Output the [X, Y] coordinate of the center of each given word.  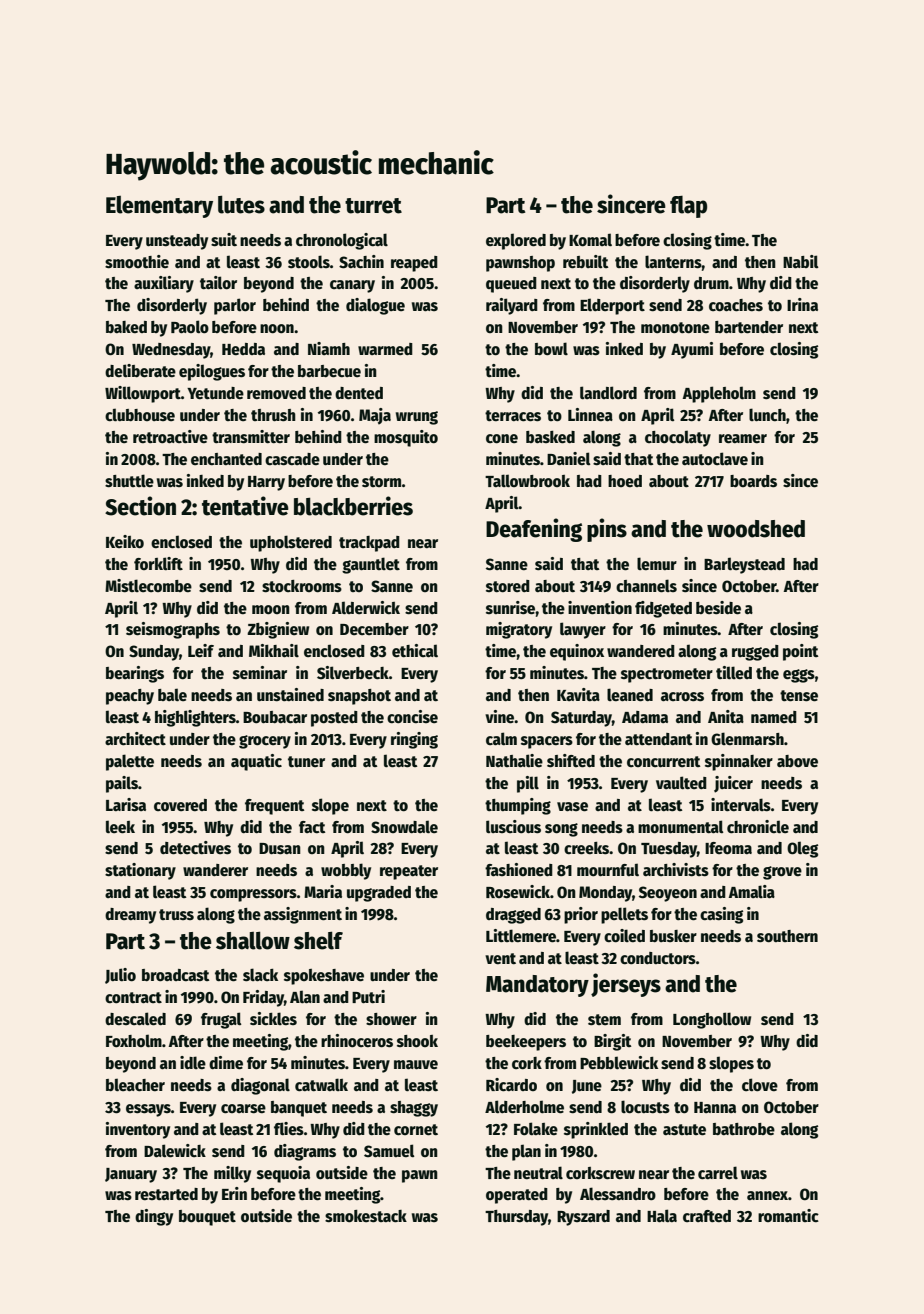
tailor [218, 283]
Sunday [154, 653]
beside [718, 608]
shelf [318, 940]
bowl [551, 349]
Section [140, 506]
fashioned [519, 869]
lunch [767, 414]
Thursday [516, 1218]
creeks [586, 848]
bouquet [207, 1218]
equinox [577, 652]
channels [646, 586]
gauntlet [371, 565]
